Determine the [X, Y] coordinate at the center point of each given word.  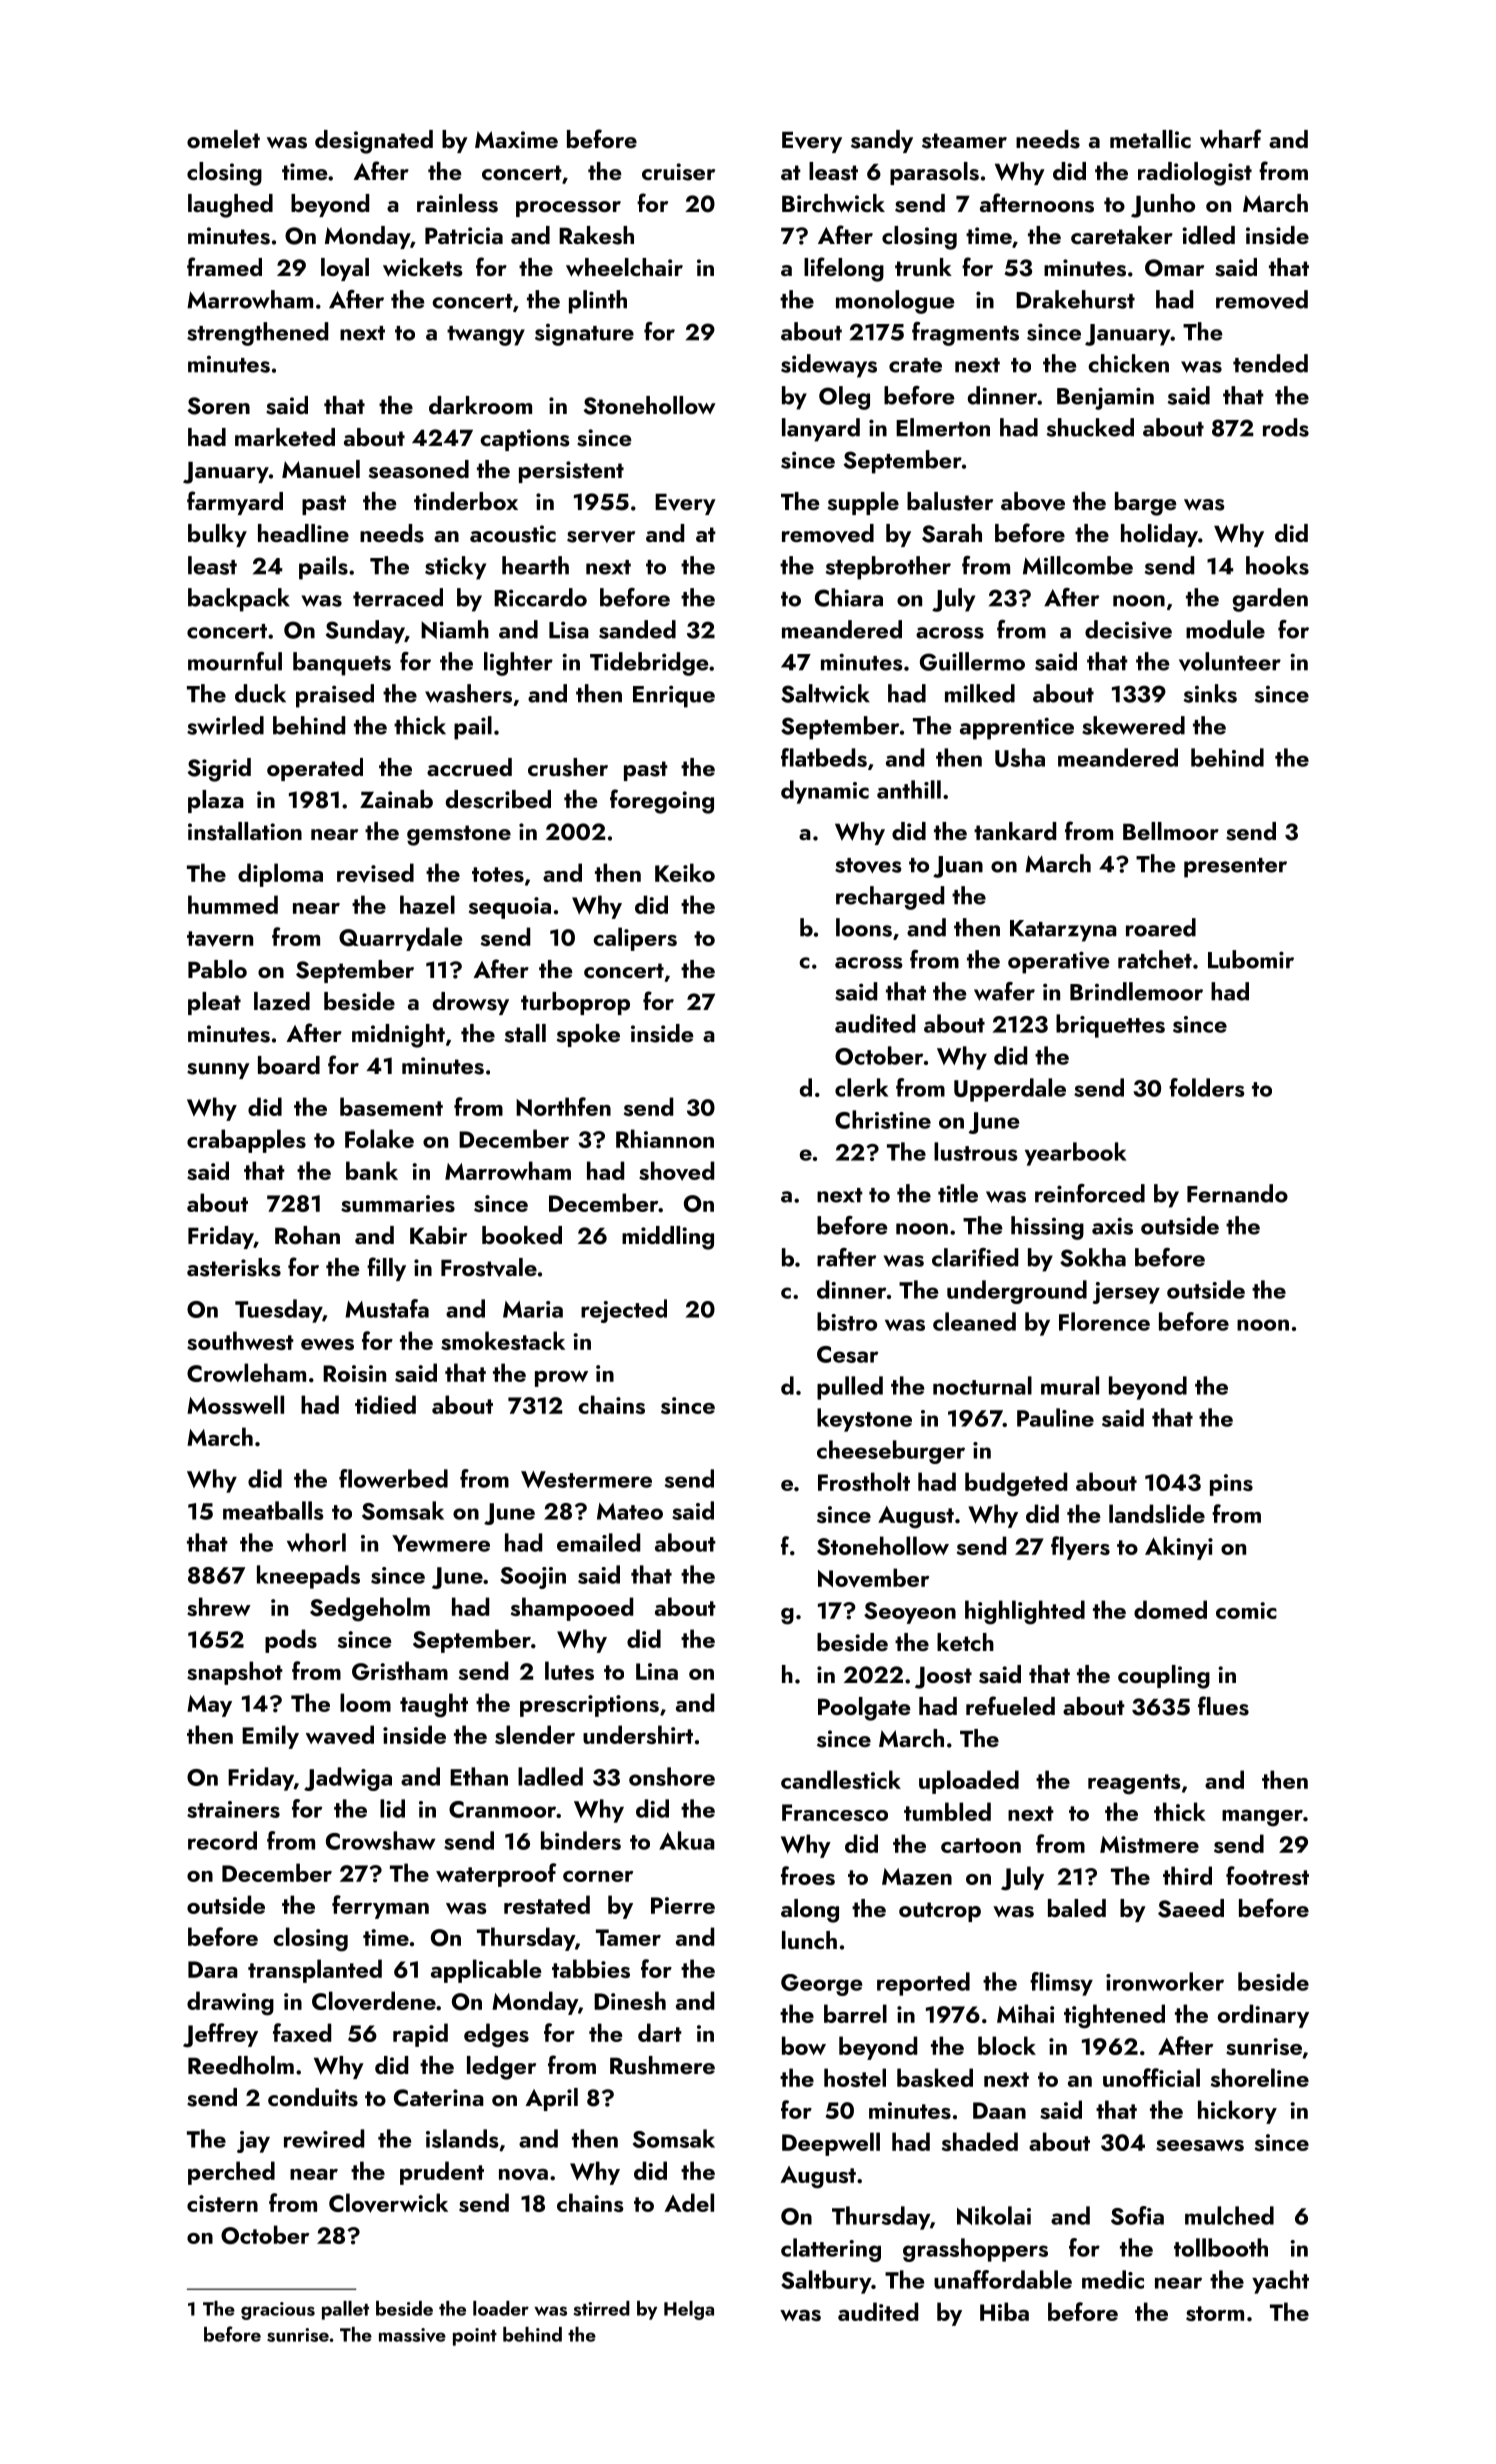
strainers [233, 1809]
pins [1231, 1485]
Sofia [1137, 2215]
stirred [601, 2308]
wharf [1230, 138]
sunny [218, 1071]
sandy [882, 141]
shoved [676, 1171]
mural [1070, 1385]
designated [374, 142]
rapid [420, 2035]
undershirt [638, 1734]
